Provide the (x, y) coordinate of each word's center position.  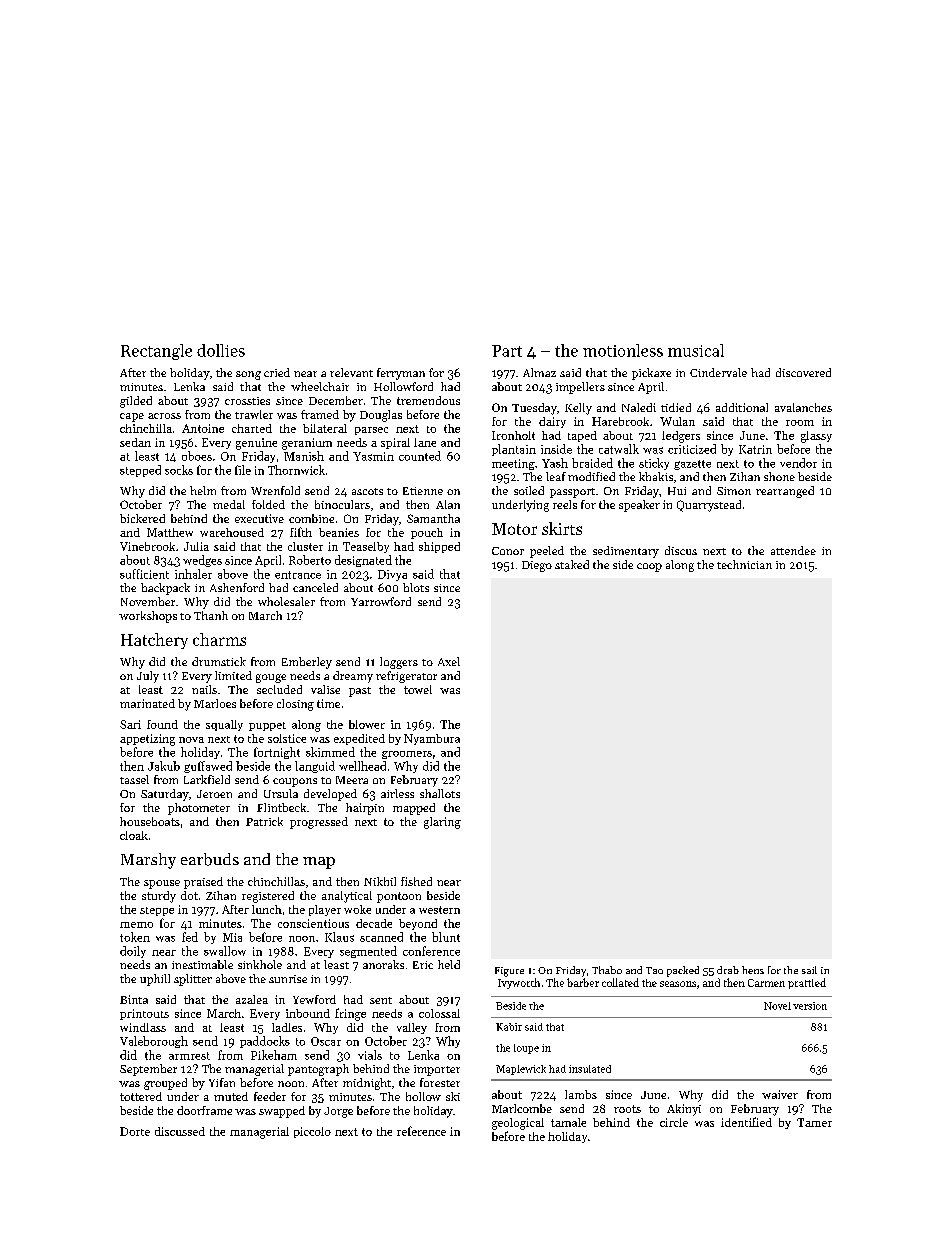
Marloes (215, 703)
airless (397, 793)
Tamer (814, 1122)
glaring (442, 823)
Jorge (338, 1112)
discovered (803, 372)
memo (136, 925)
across (164, 416)
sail (809, 970)
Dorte (135, 1131)
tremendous (428, 400)
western (439, 910)
